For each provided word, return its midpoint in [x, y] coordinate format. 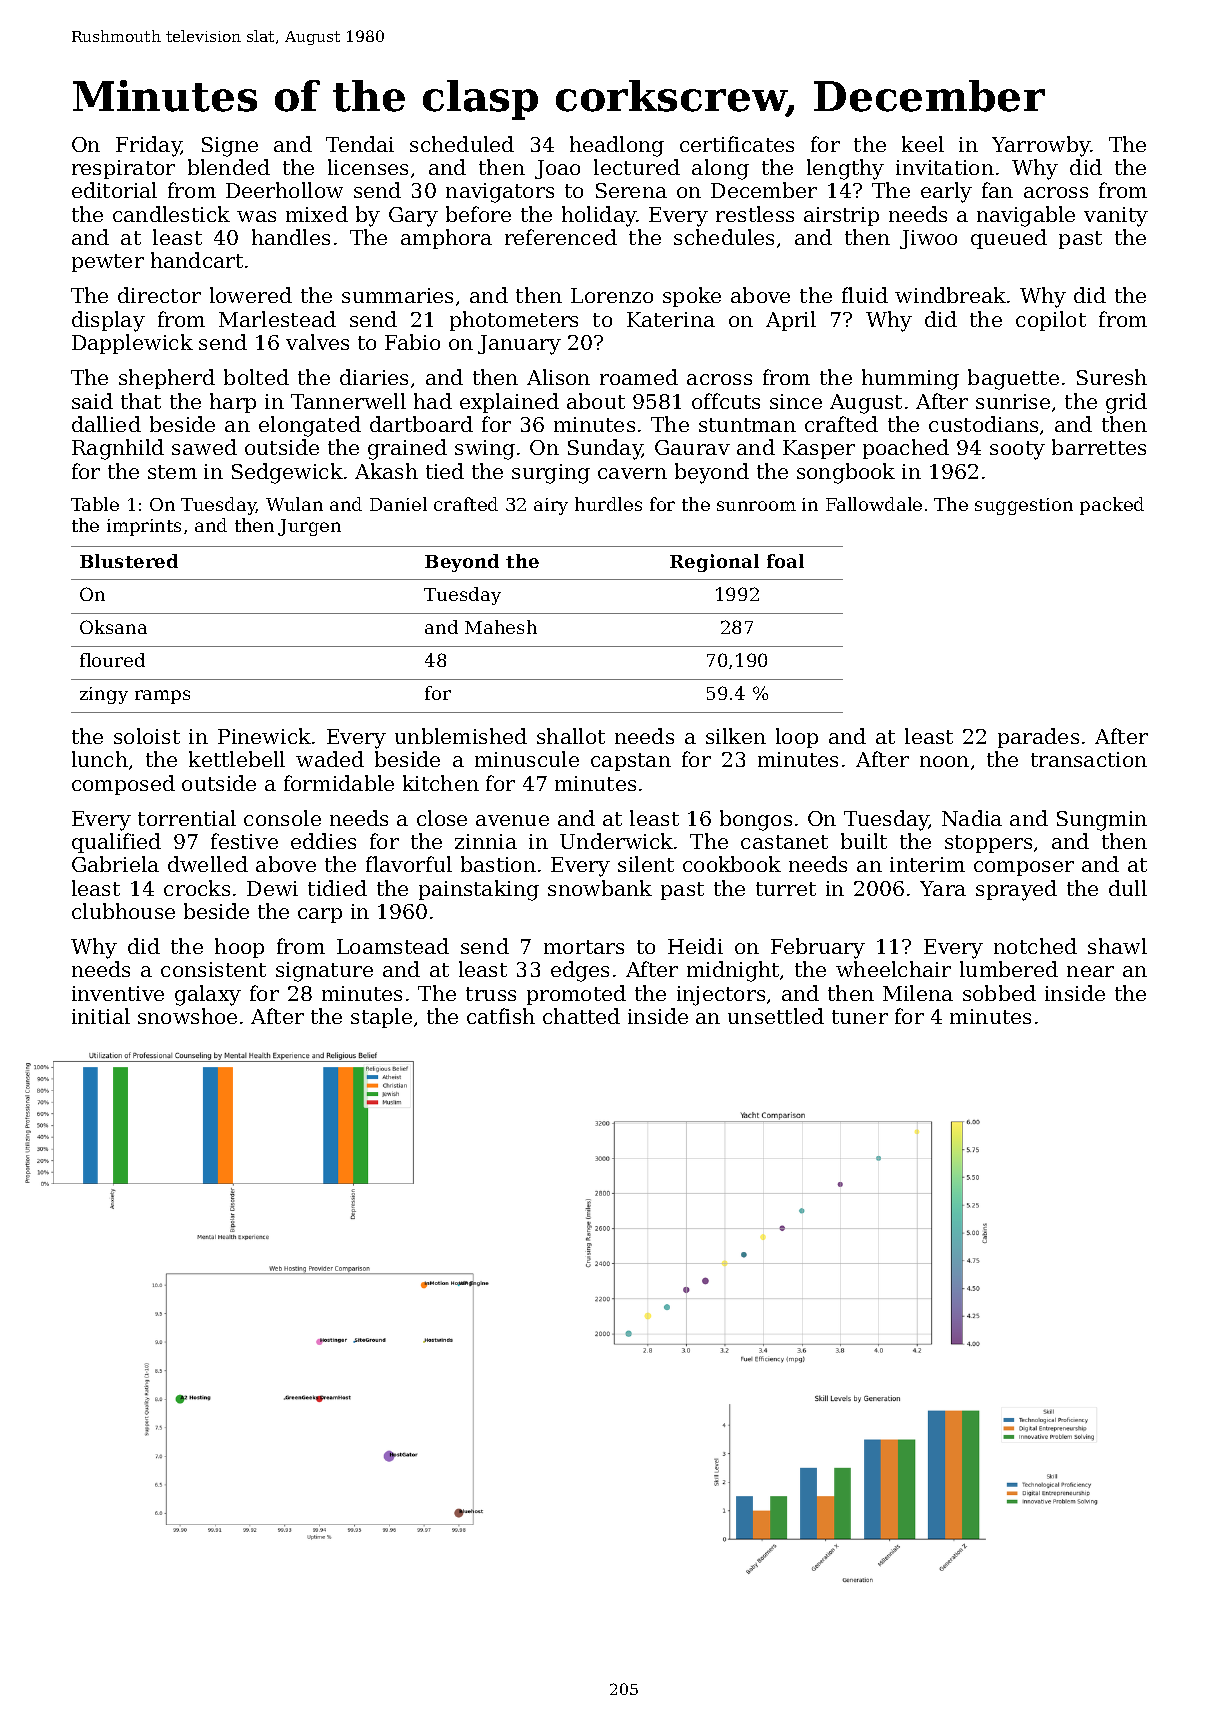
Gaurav [692, 447]
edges [580, 971]
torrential [187, 818]
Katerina [671, 319]
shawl [1117, 946]
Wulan [294, 504]
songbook [846, 473]
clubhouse [123, 911]
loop [797, 738]
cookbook [732, 864]
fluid [865, 295]
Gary [413, 217]
